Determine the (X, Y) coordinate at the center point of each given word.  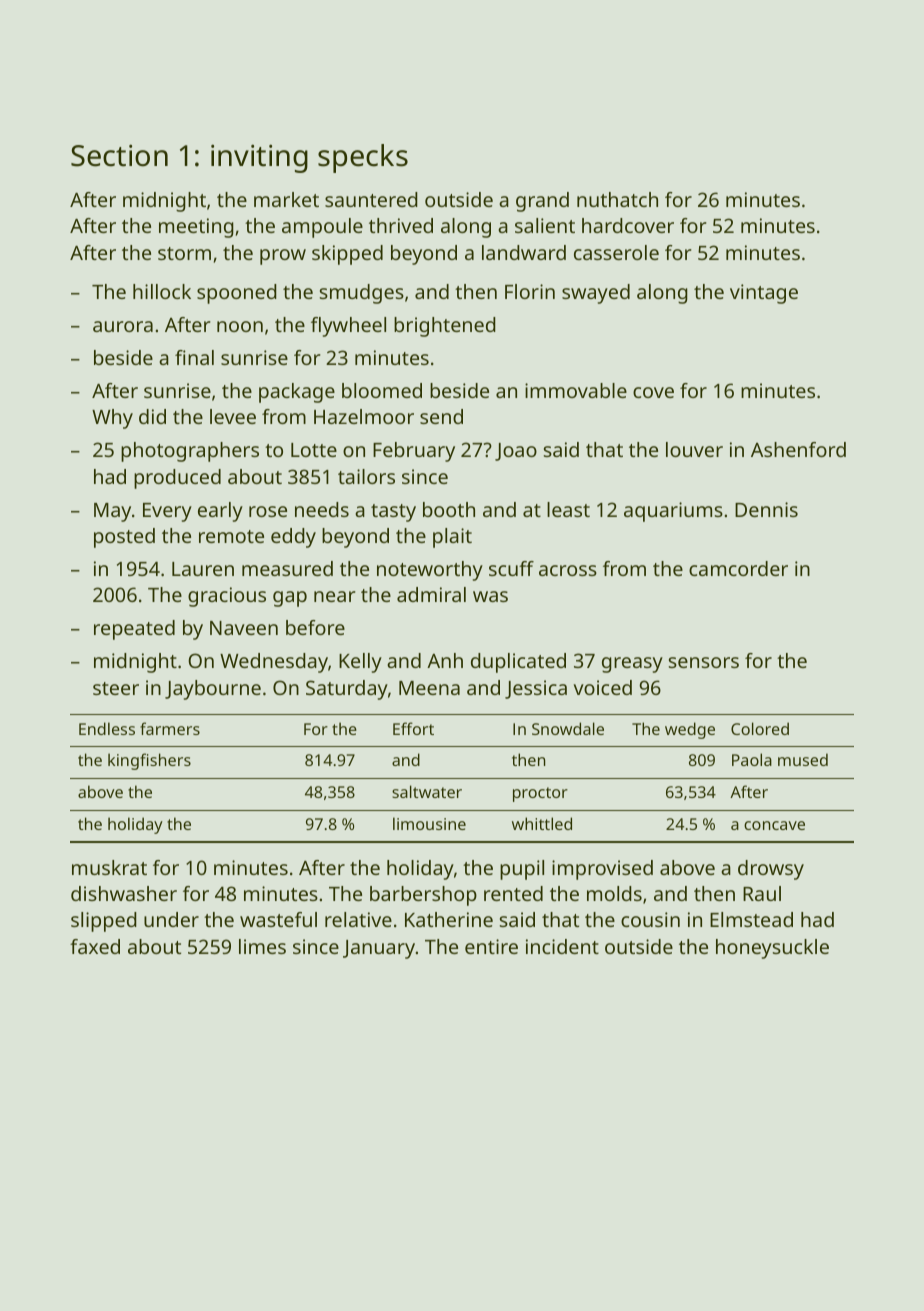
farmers (170, 728)
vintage (764, 294)
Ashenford (798, 449)
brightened (445, 327)
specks (363, 158)
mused (803, 759)
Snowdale (568, 728)
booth (449, 509)
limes (262, 946)
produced (177, 479)
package (297, 393)
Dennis (766, 509)
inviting (259, 158)
